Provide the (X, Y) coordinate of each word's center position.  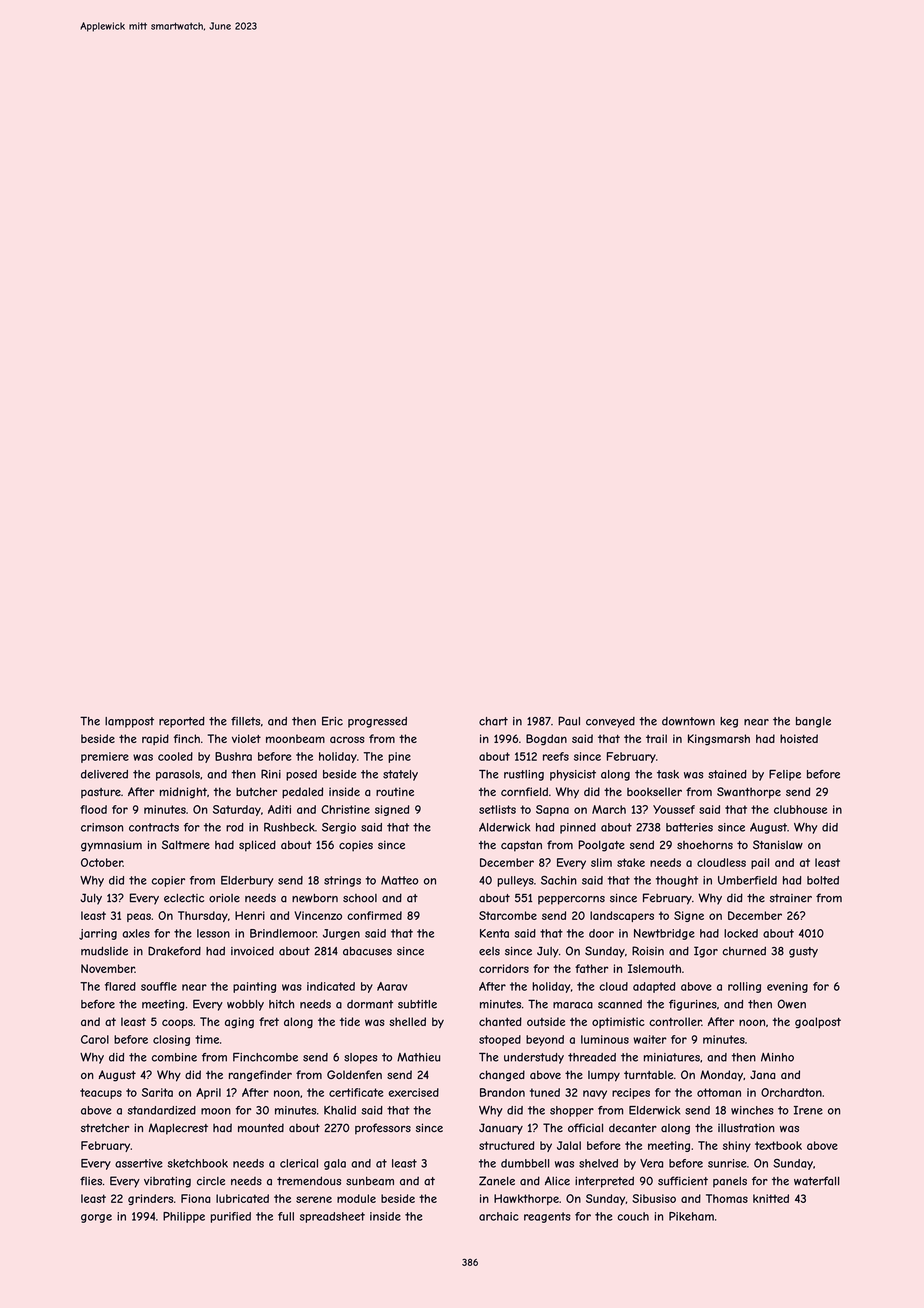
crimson (102, 827)
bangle (813, 722)
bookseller (654, 791)
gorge (96, 1218)
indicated (331, 986)
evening (787, 987)
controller (675, 1021)
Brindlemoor (283, 933)
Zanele (497, 1181)
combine (174, 1057)
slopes (360, 1058)
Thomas (727, 1198)
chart (493, 721)
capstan (521, 846)
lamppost (129, 722)
